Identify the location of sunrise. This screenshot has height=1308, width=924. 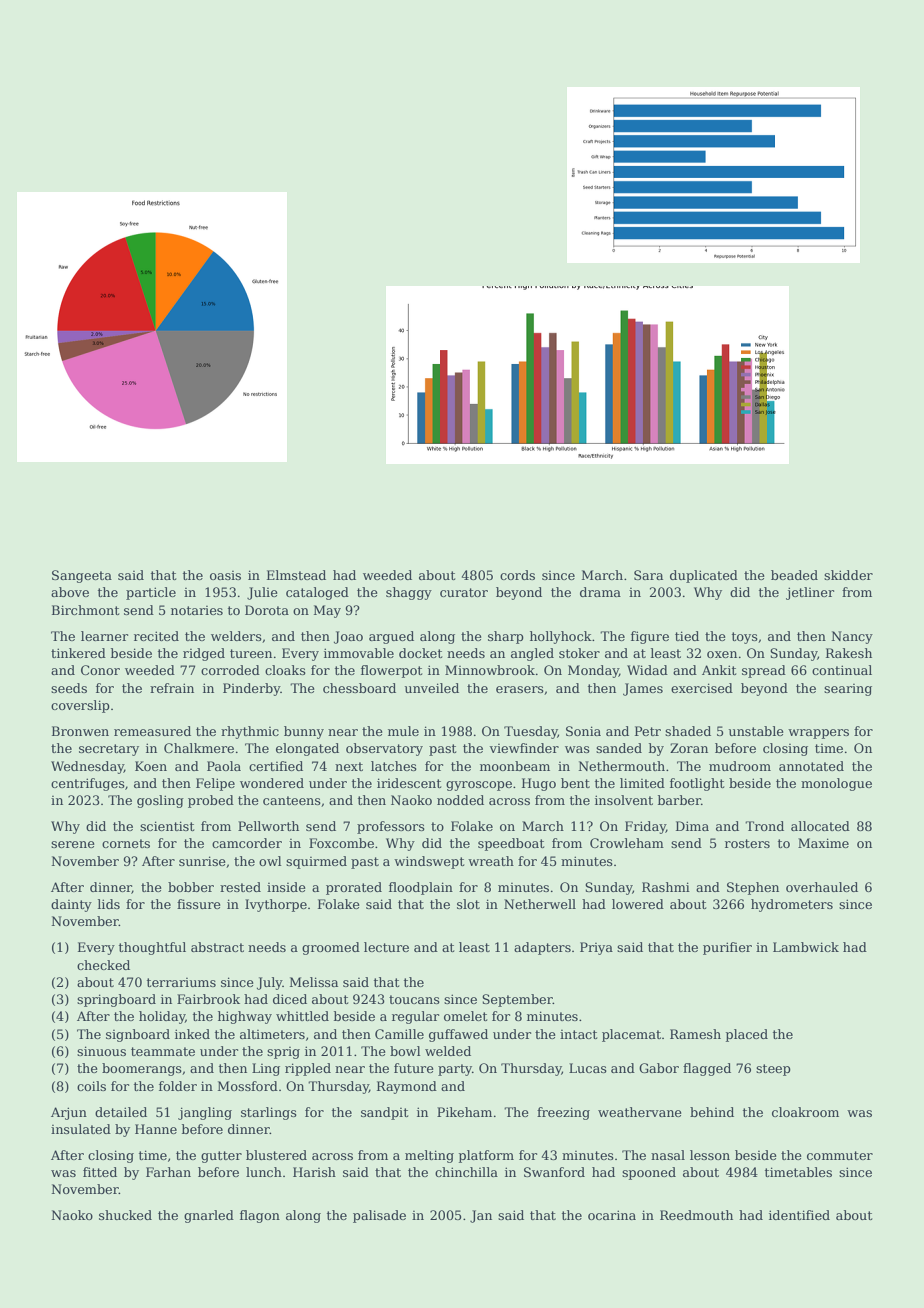
(202, 861).
